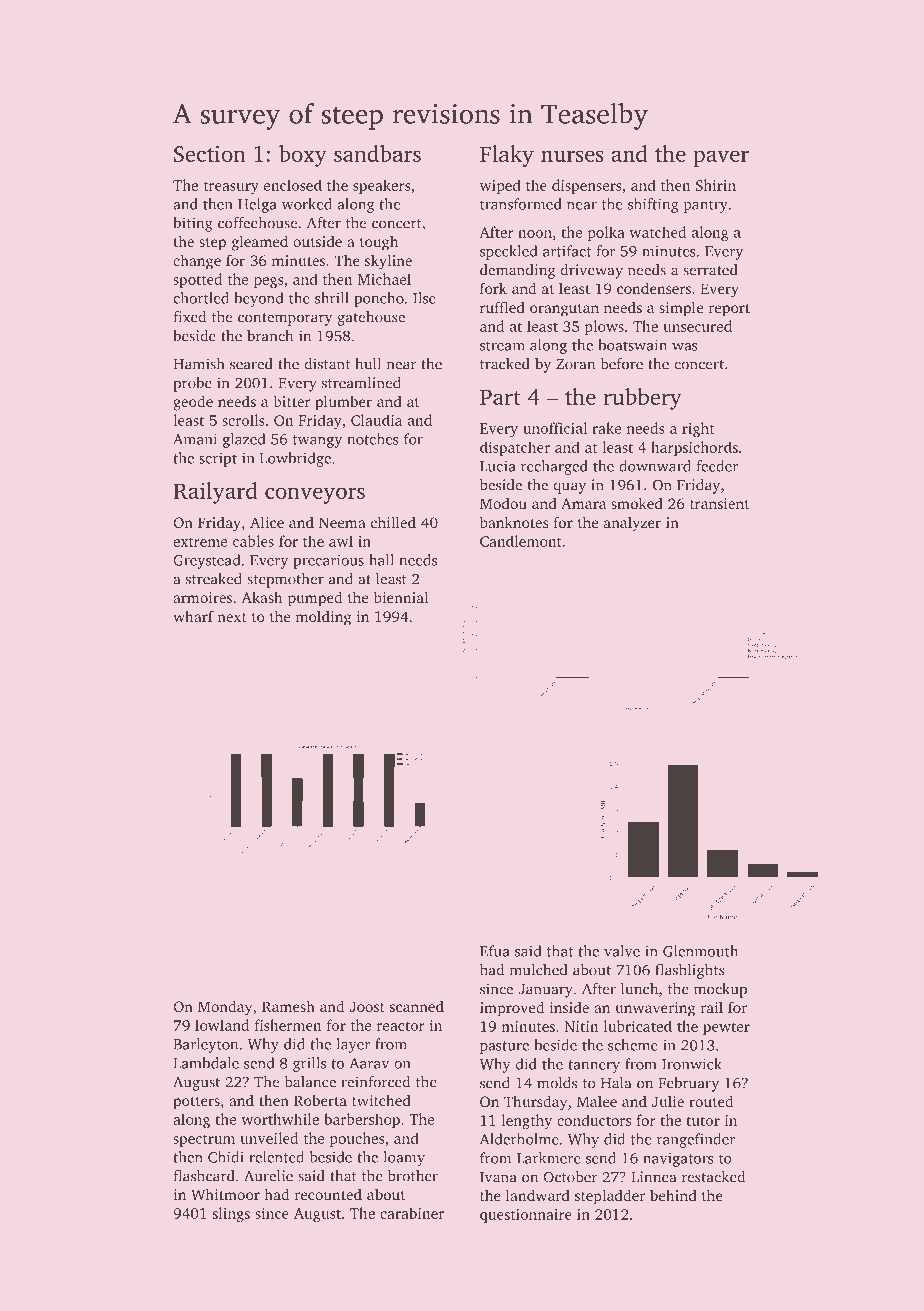  Describe the element at coordinates (700, 951) in the document. I see `Glenmouth` at that location.
